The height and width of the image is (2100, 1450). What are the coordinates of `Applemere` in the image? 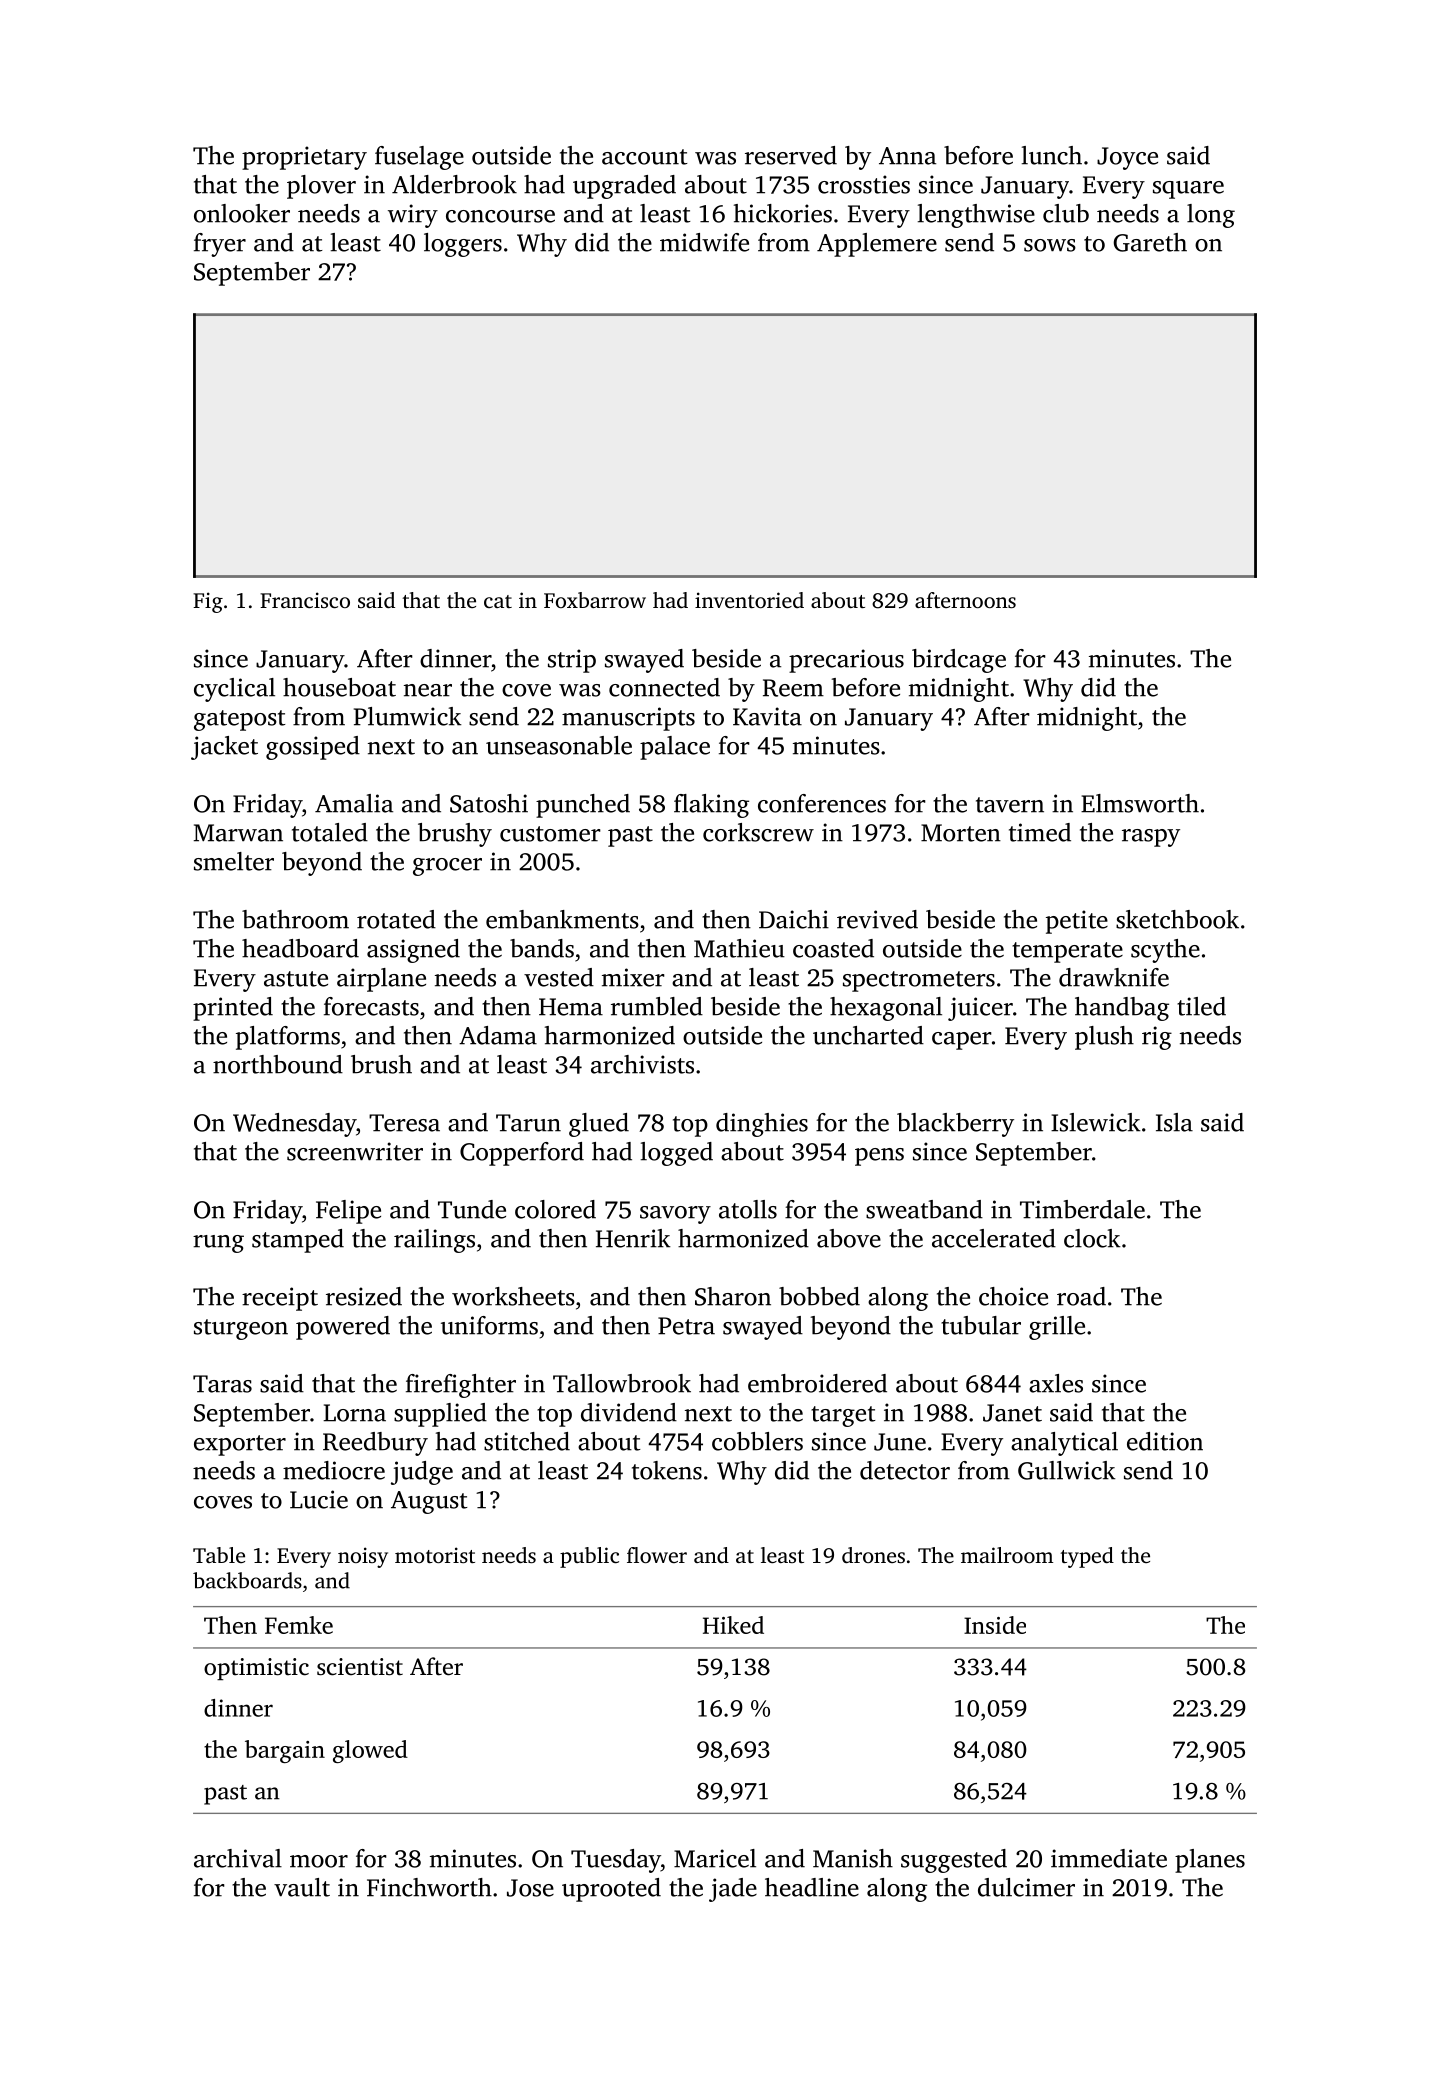 It's located at (877, 245).
